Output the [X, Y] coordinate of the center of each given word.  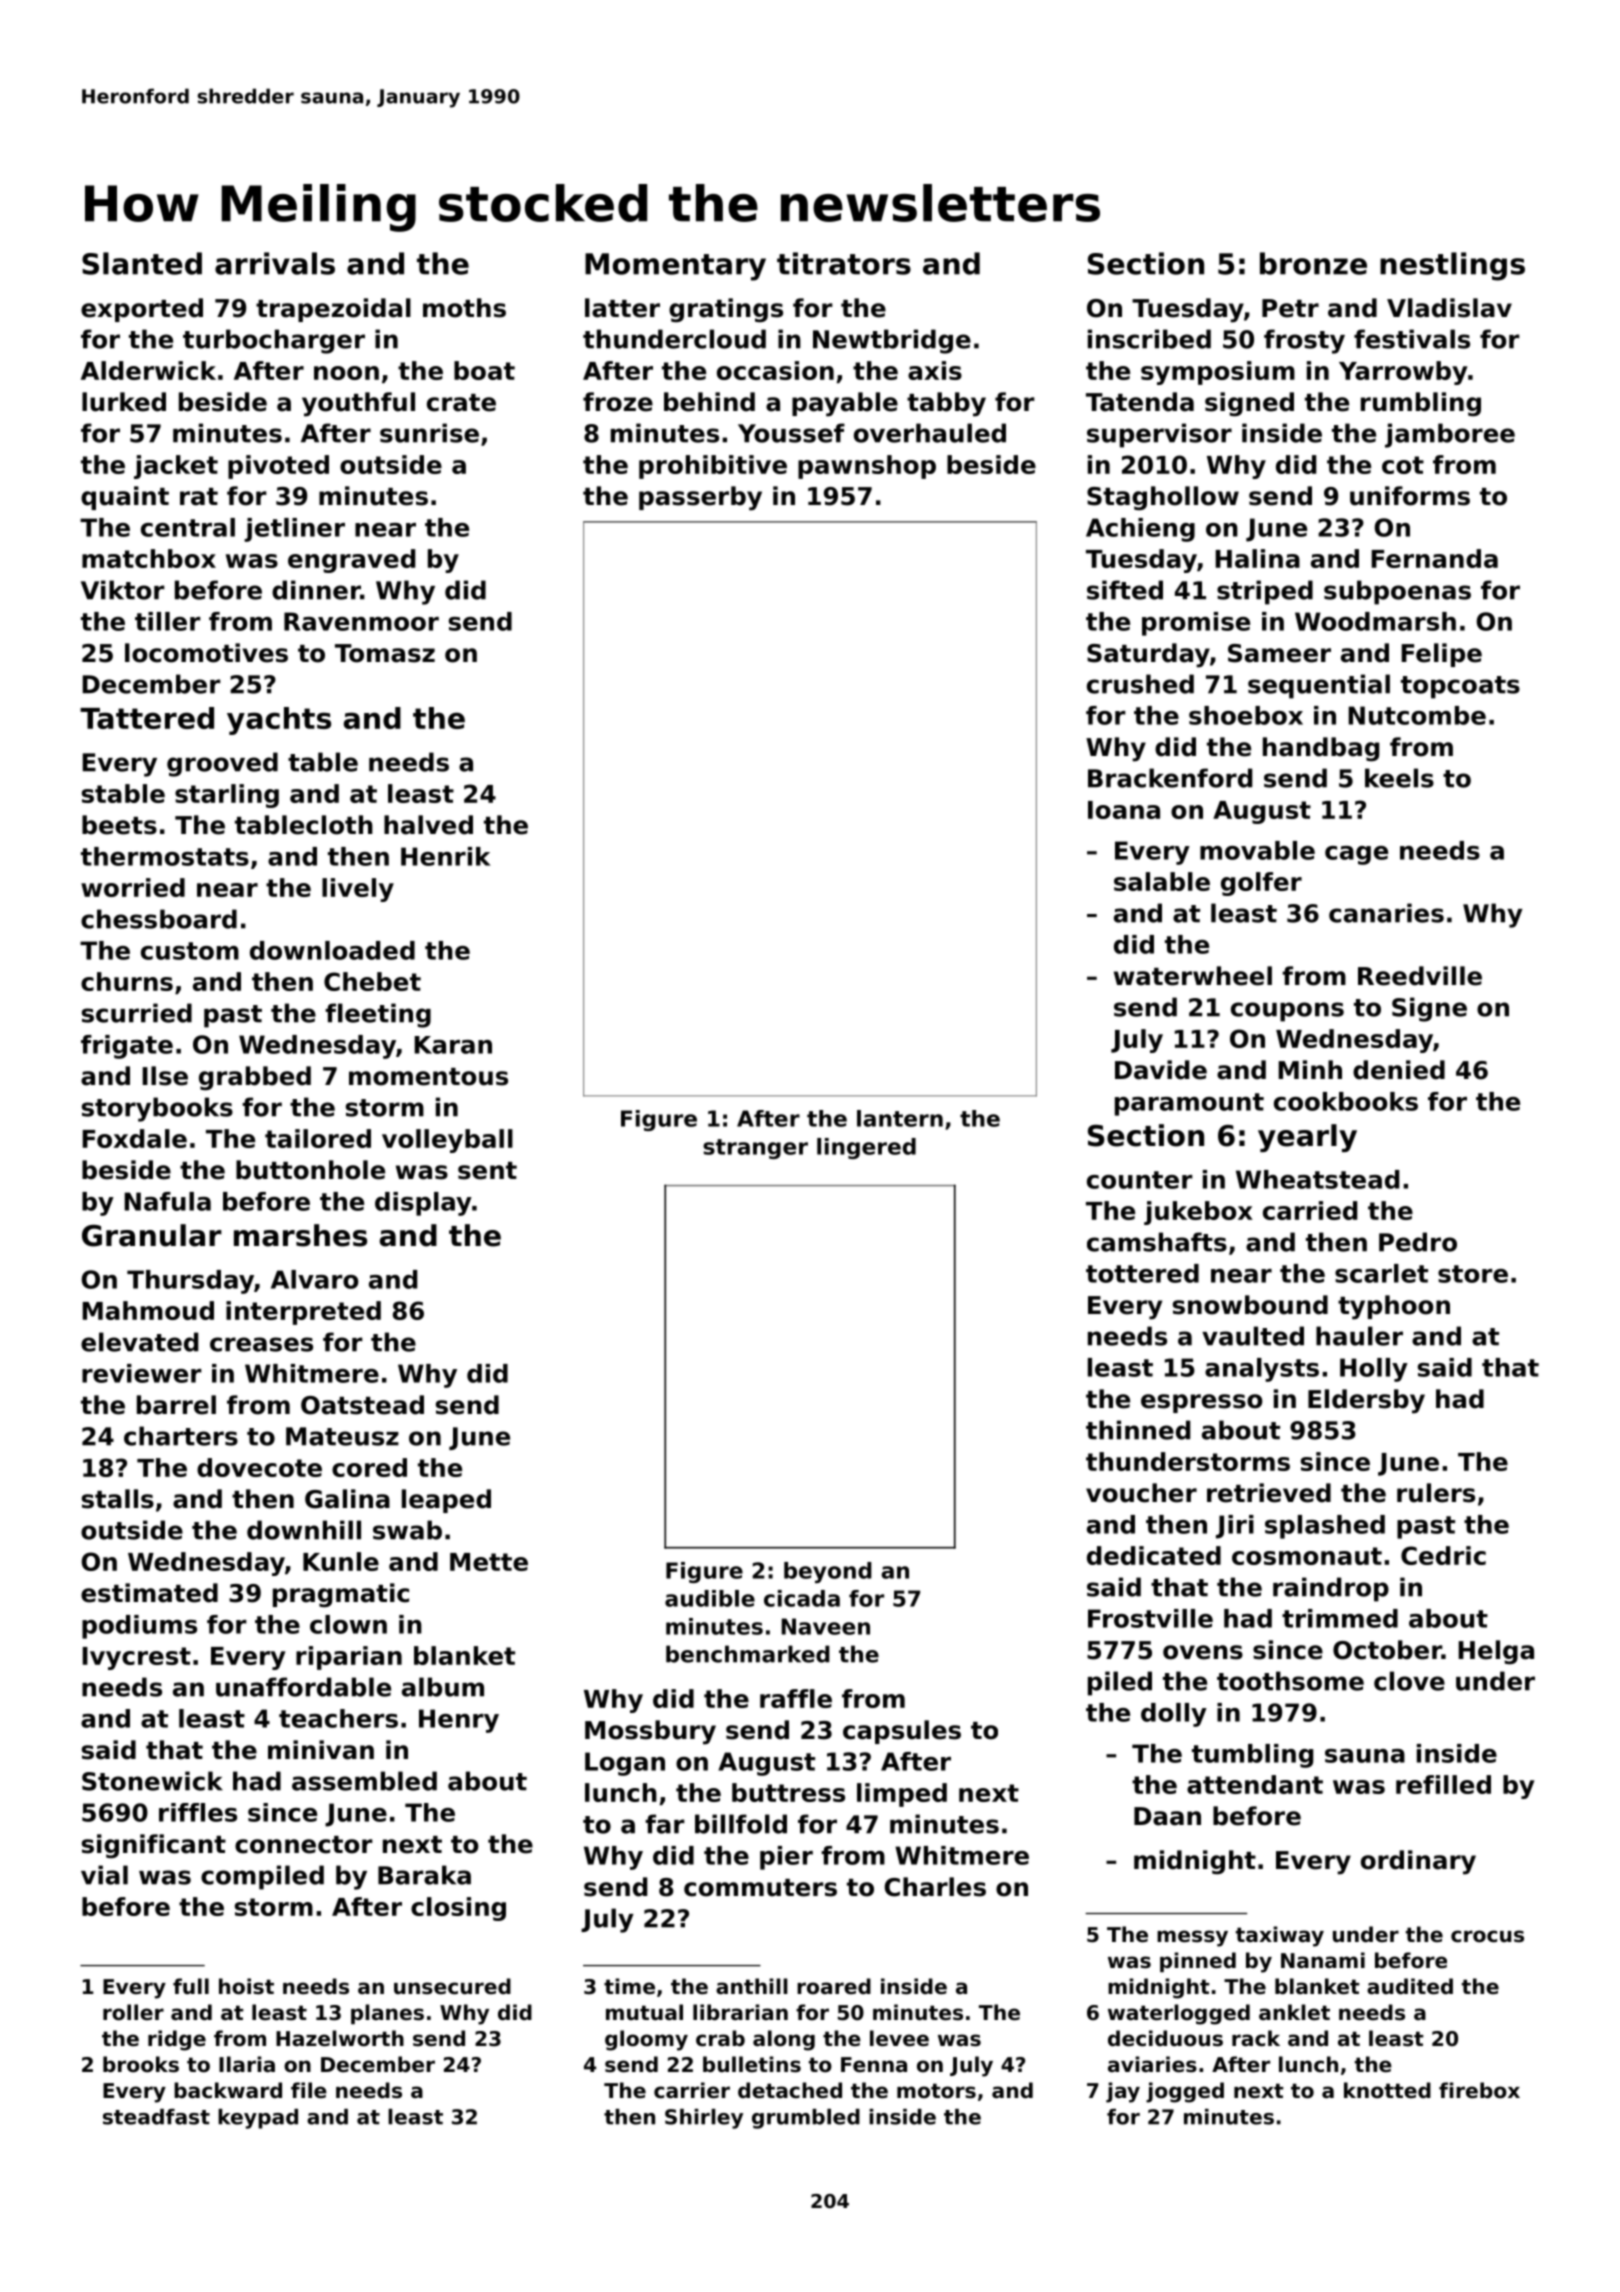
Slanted [142, 263]
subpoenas [1397, 592]
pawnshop [867, 467]
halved [428, 825]
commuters [760, 1888]
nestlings [1452, 266]
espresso [1202, 1403]
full [191, 1986]
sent [487, 1171]
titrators [844, 263]
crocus [1487, 1936]
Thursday [190, 1282]
